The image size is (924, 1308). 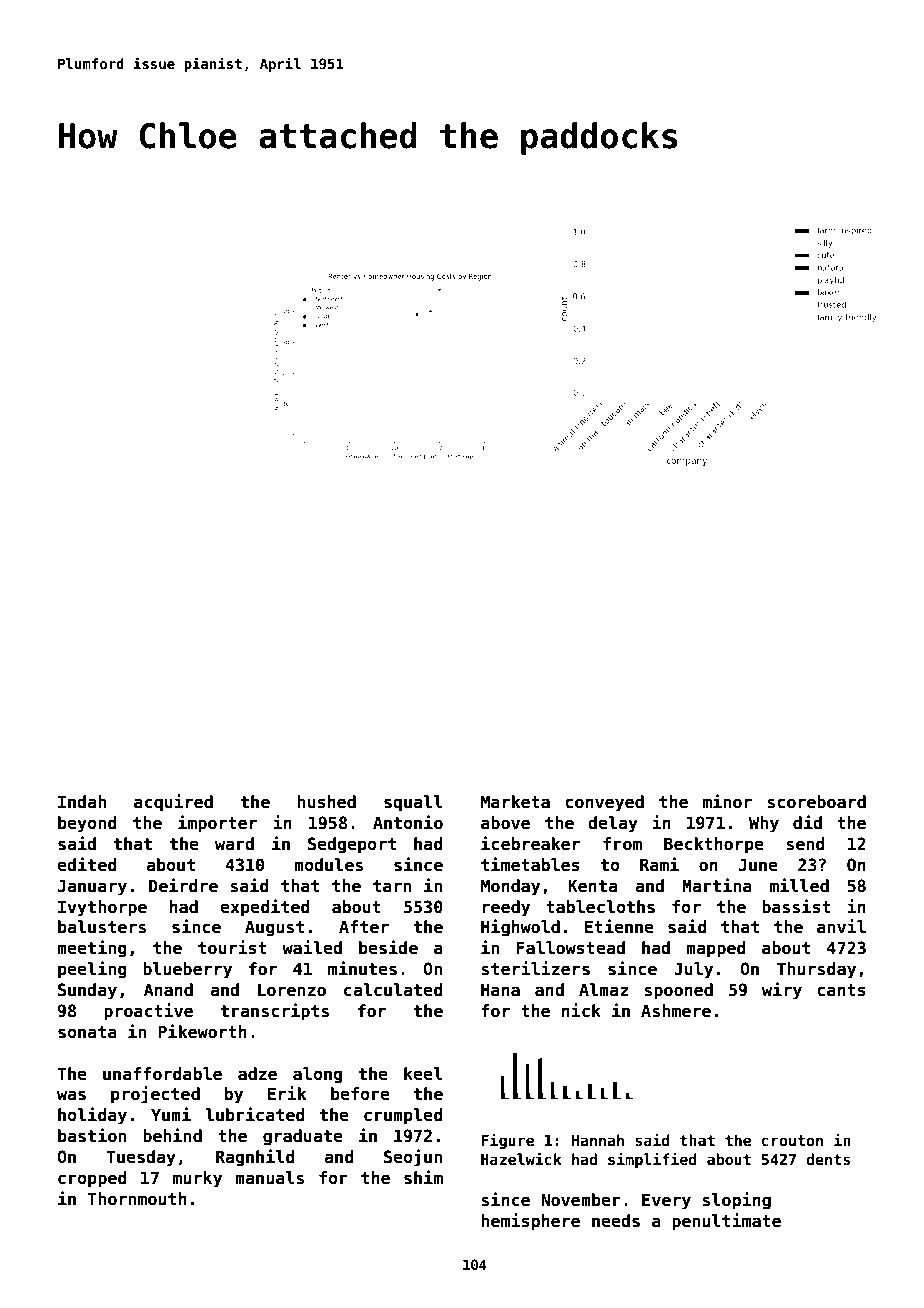 I want to click on beyond, so click(x=87, y=824).
